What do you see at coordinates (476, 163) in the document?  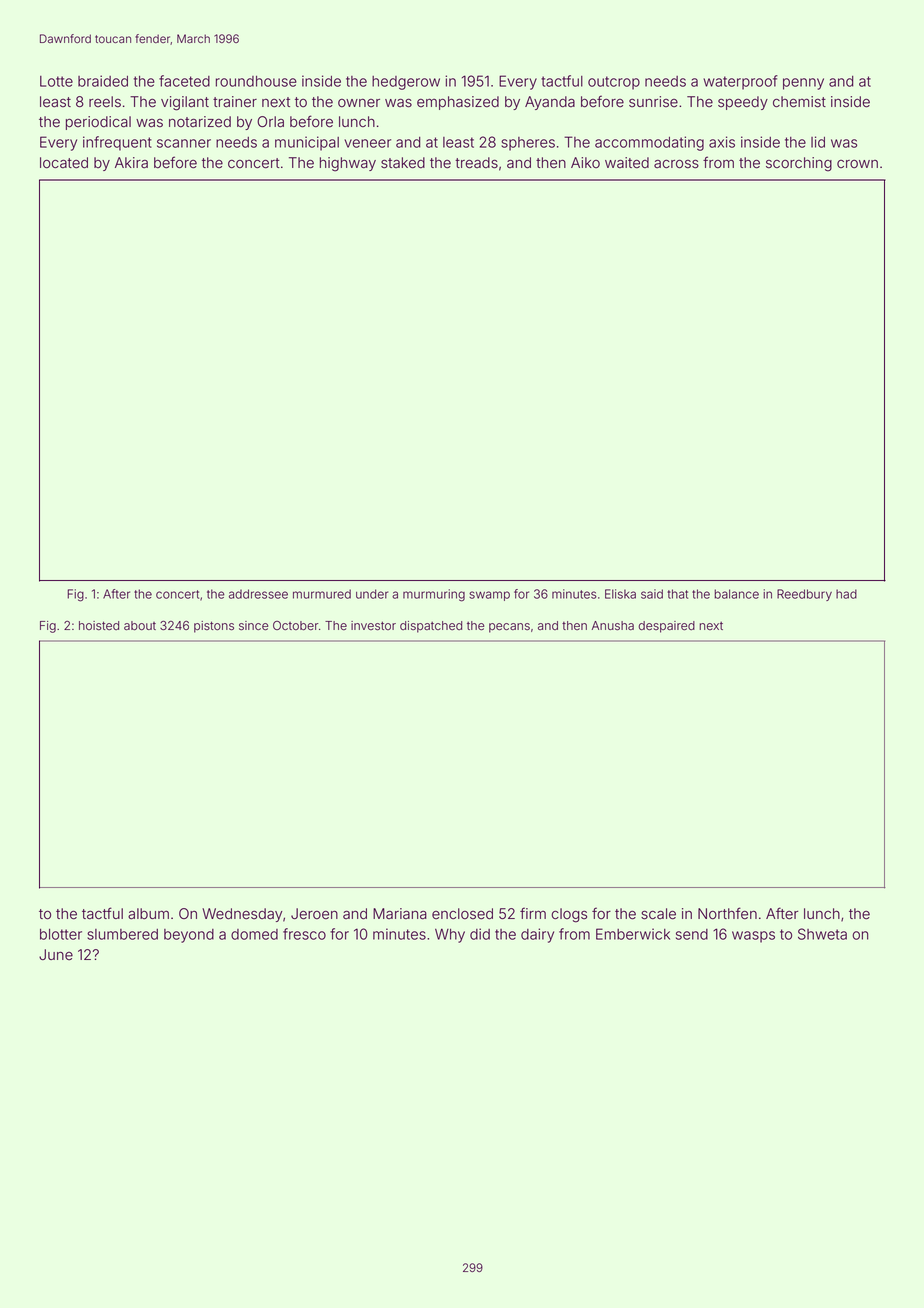 I see `treads` at bounding box center [476, 163].
